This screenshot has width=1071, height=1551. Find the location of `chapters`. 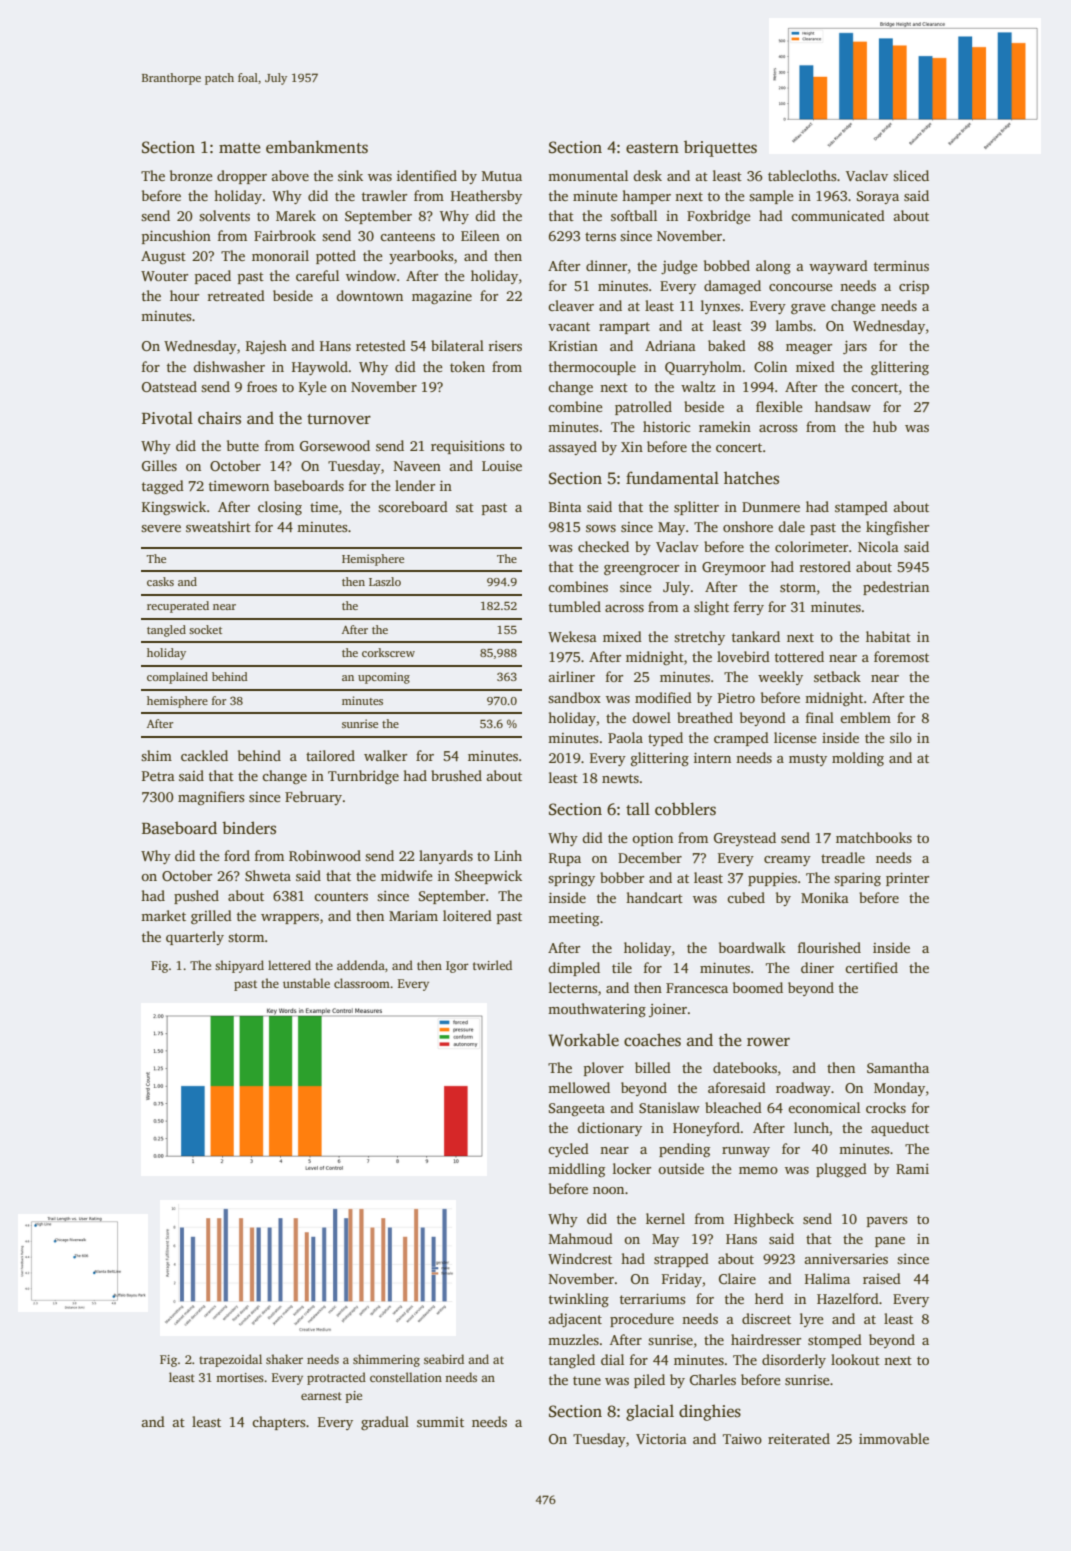

chapters is located at coordinates (278, 1423).
